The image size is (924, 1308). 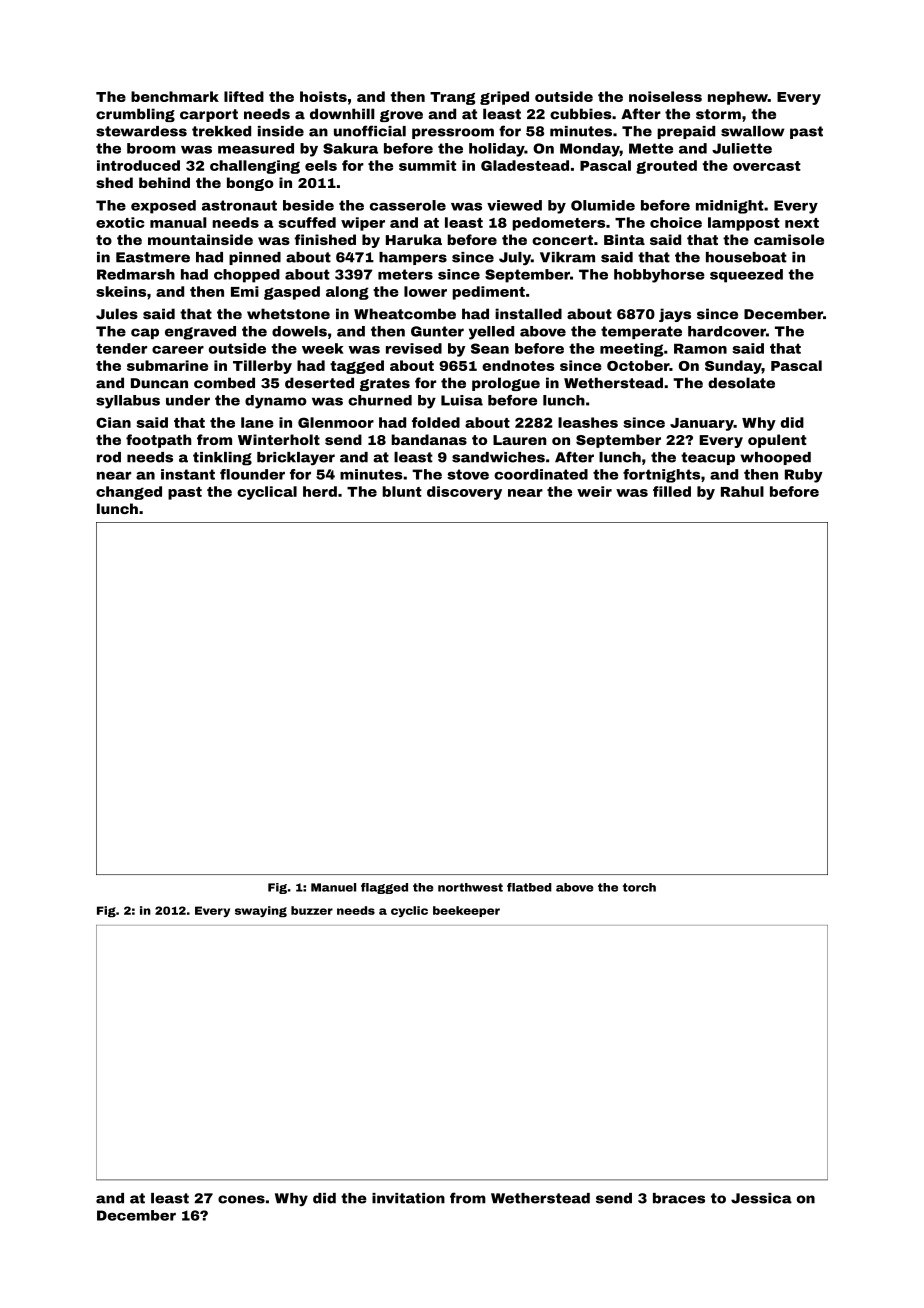 I want to click on camisole, so click(x=789, y=239).
